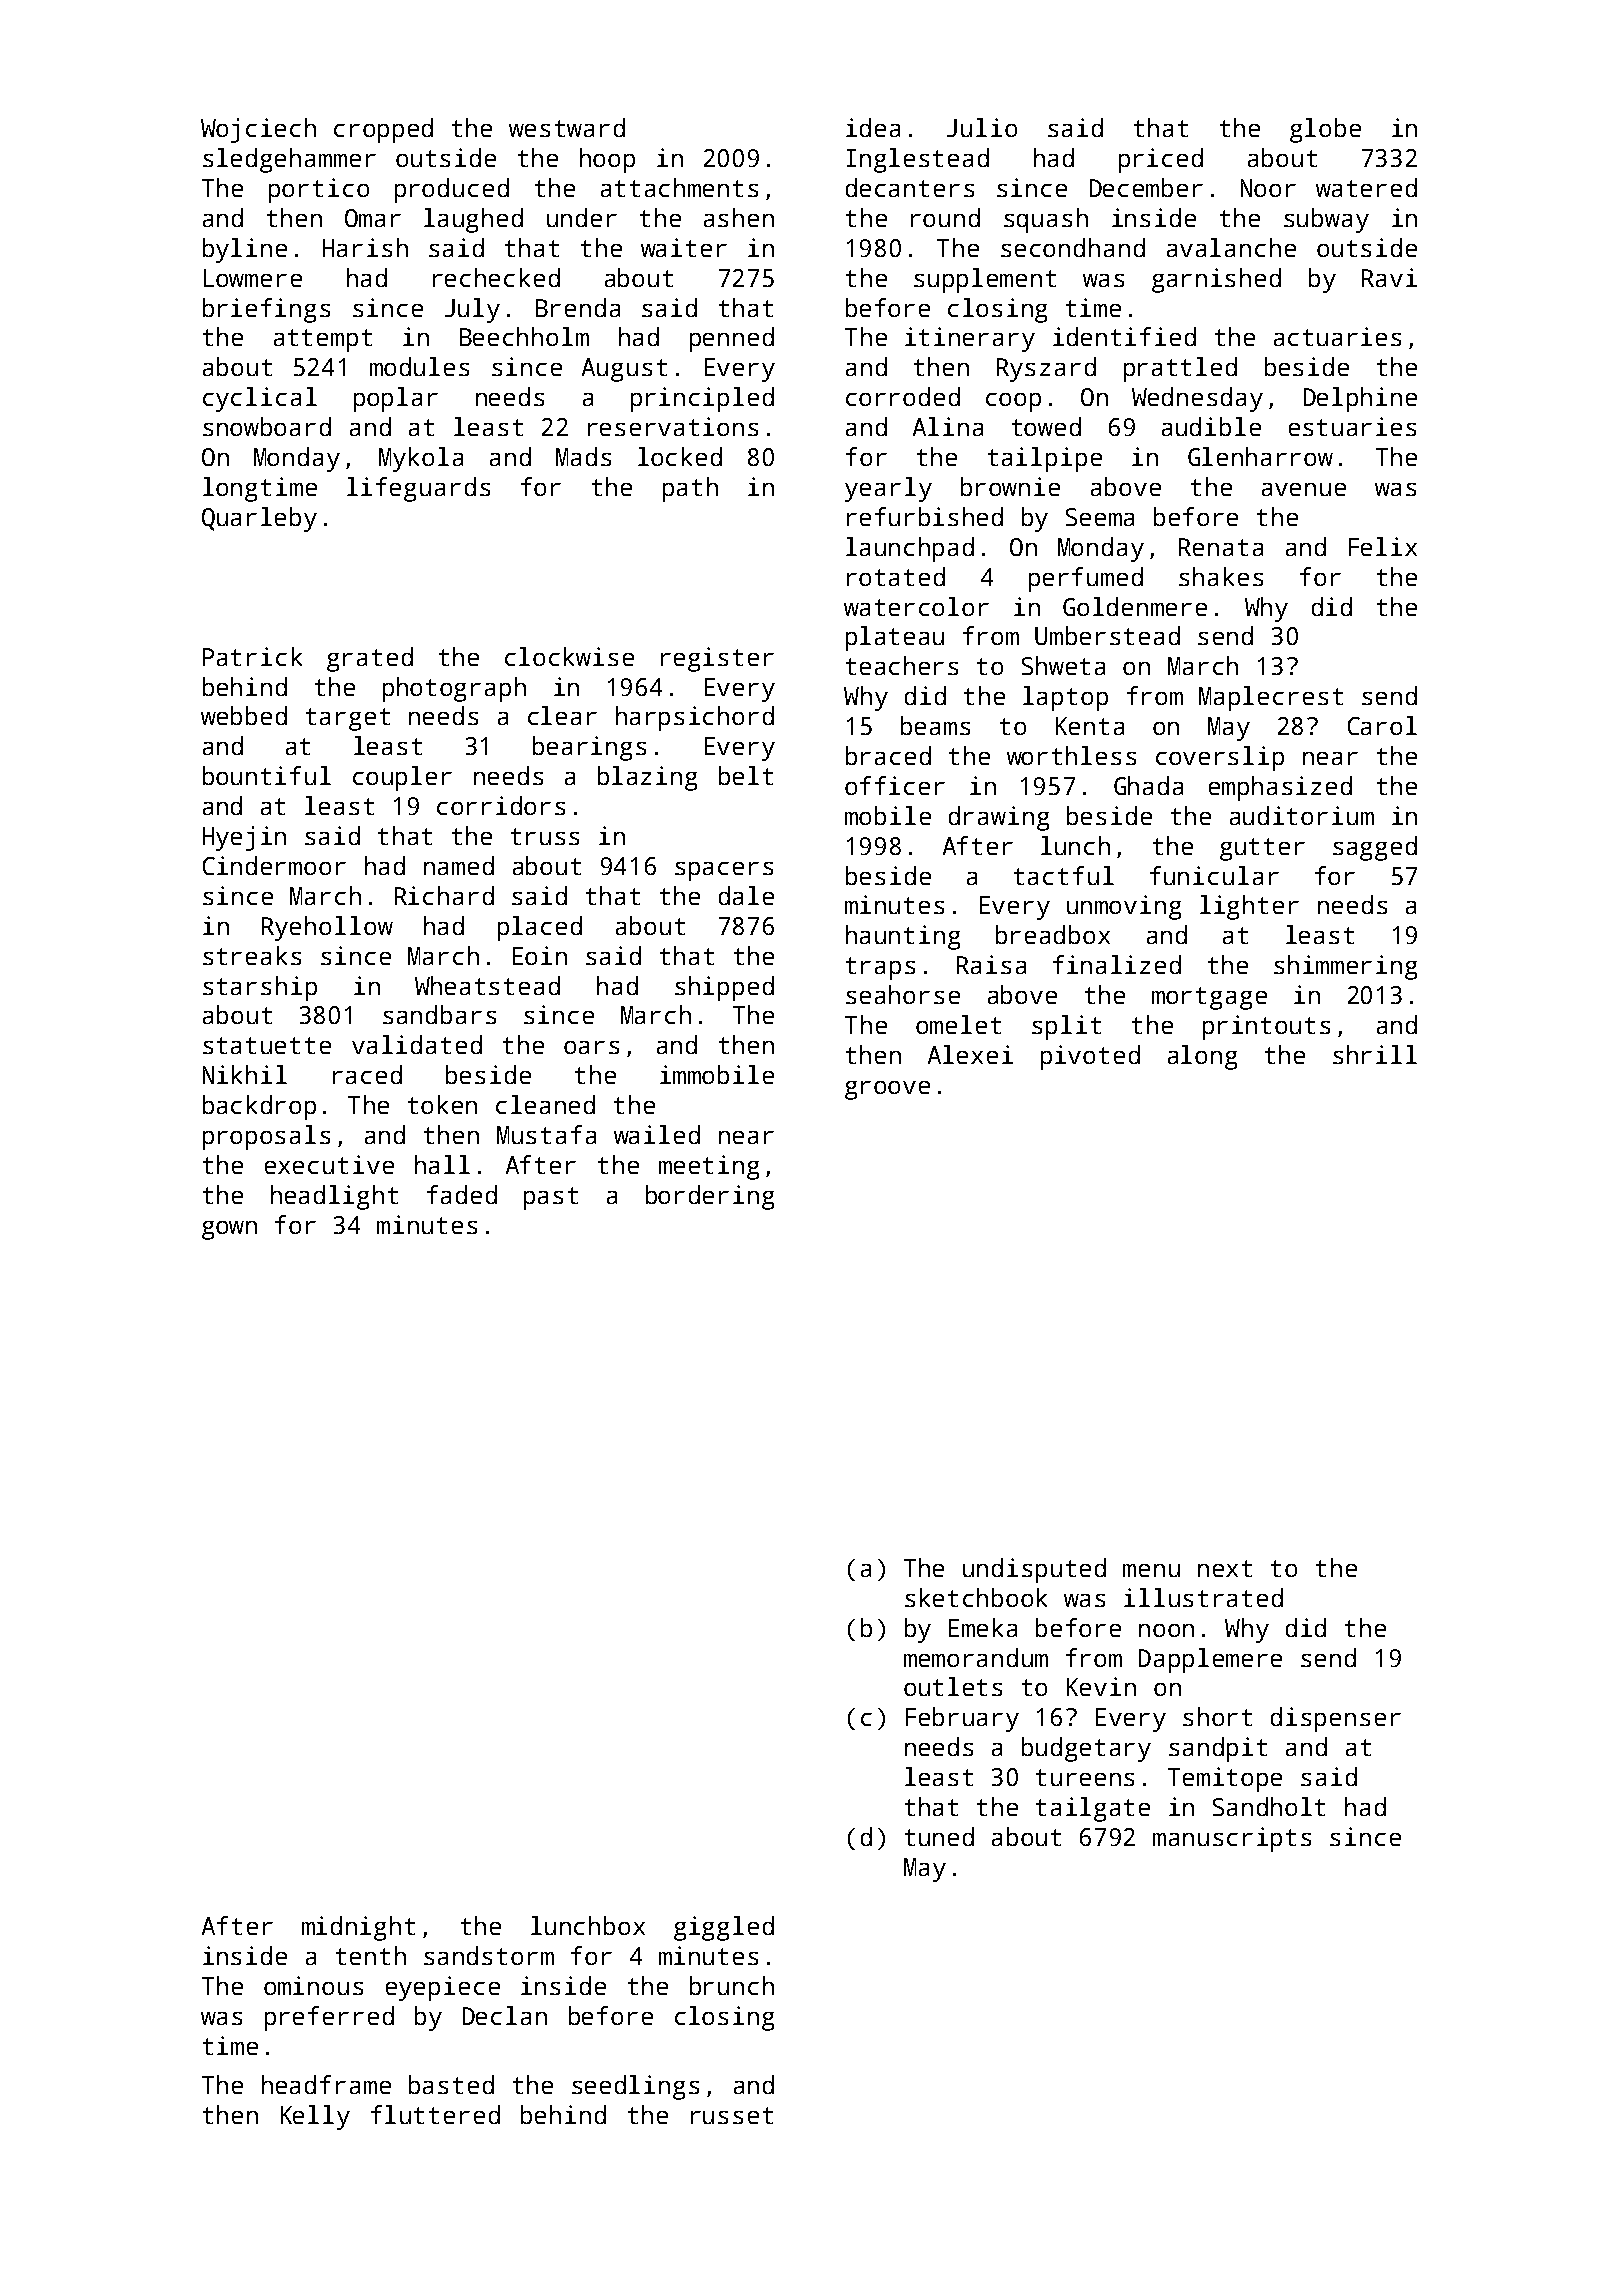  I want to click on Kelly, so click(315, 2117).
